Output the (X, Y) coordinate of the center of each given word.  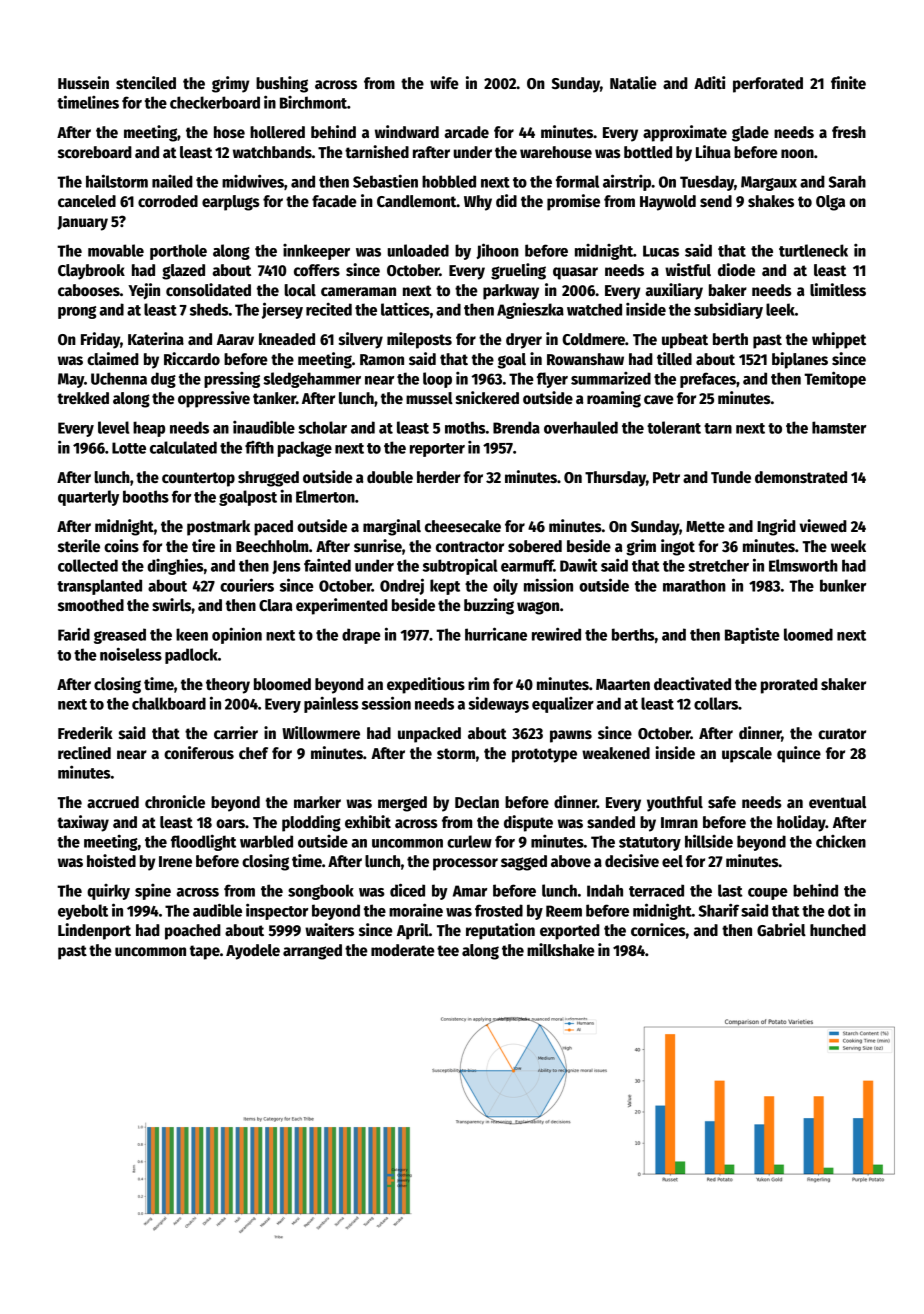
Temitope (835, 379)
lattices (405, 309)
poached (193, 932)
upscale (747, 755)
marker (317, 802)
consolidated (208, 290)
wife (444, 82)
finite (848, 82)
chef (253, 753)
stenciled (146, 83)
